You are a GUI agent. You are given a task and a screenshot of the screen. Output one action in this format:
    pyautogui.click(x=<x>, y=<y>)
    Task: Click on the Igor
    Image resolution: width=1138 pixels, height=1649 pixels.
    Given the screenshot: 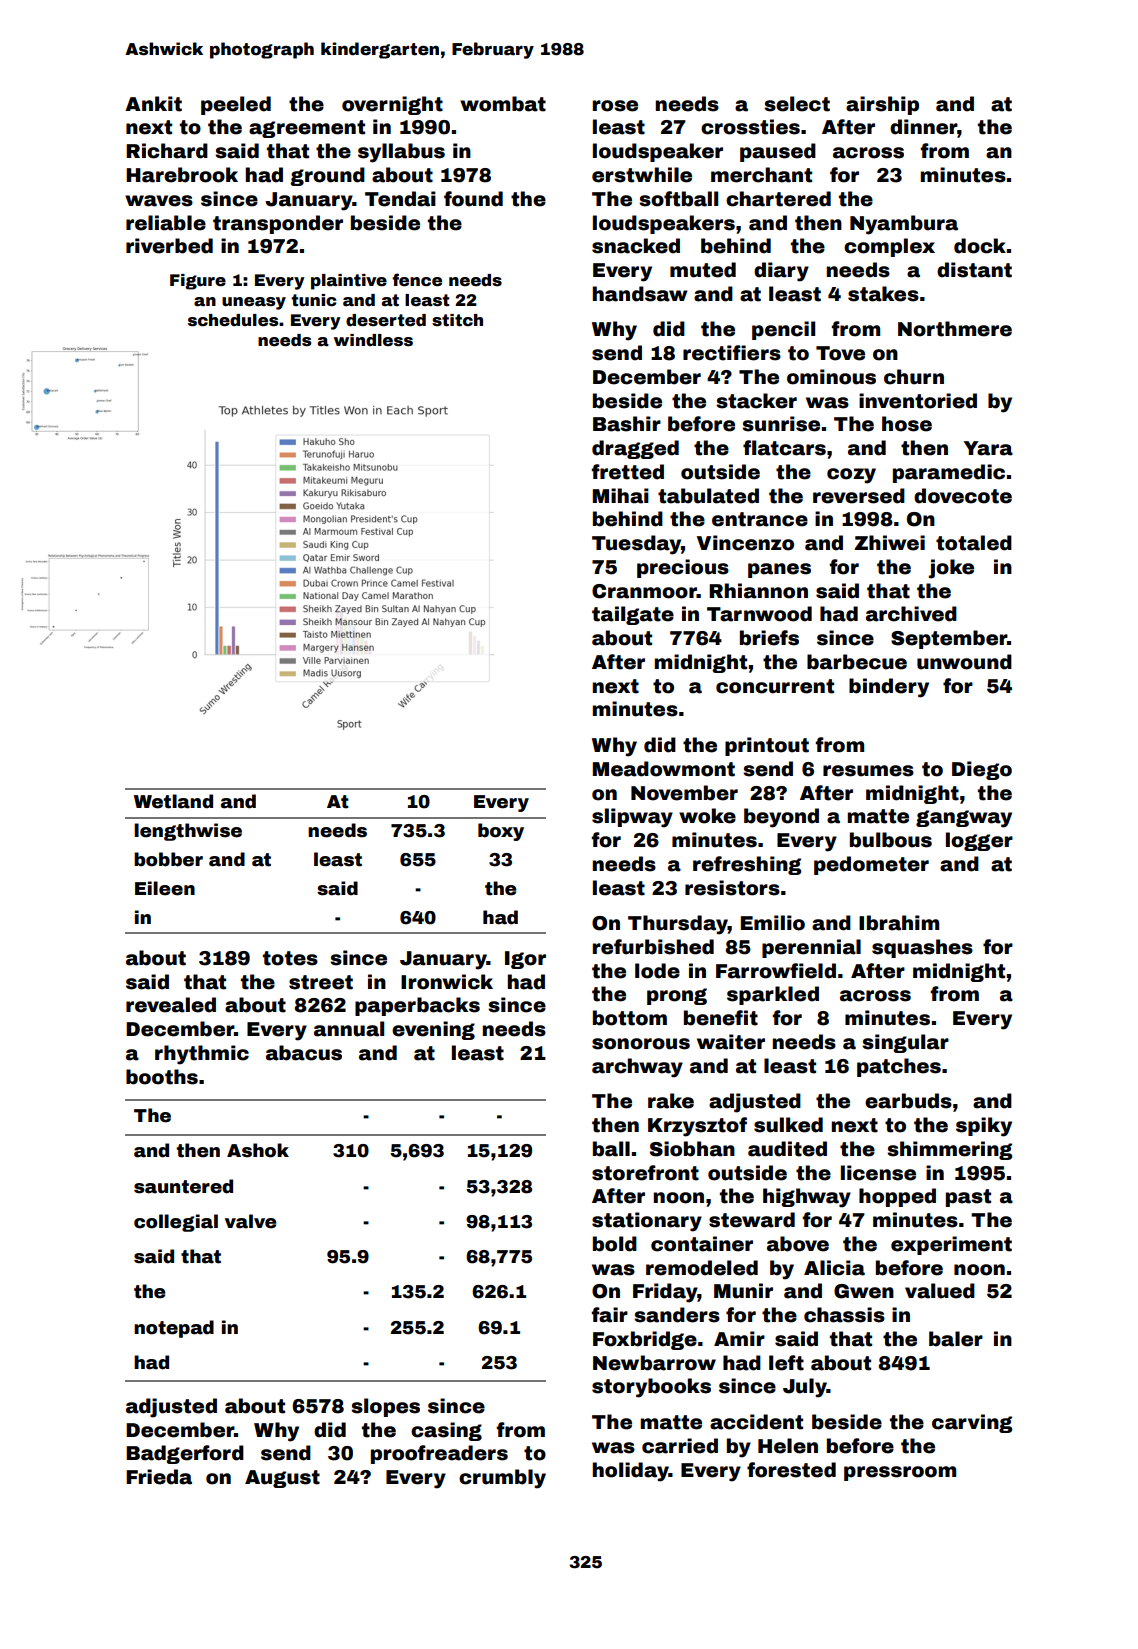 What is the action you would take?
    pyautogui.click(x=525, y=960)
